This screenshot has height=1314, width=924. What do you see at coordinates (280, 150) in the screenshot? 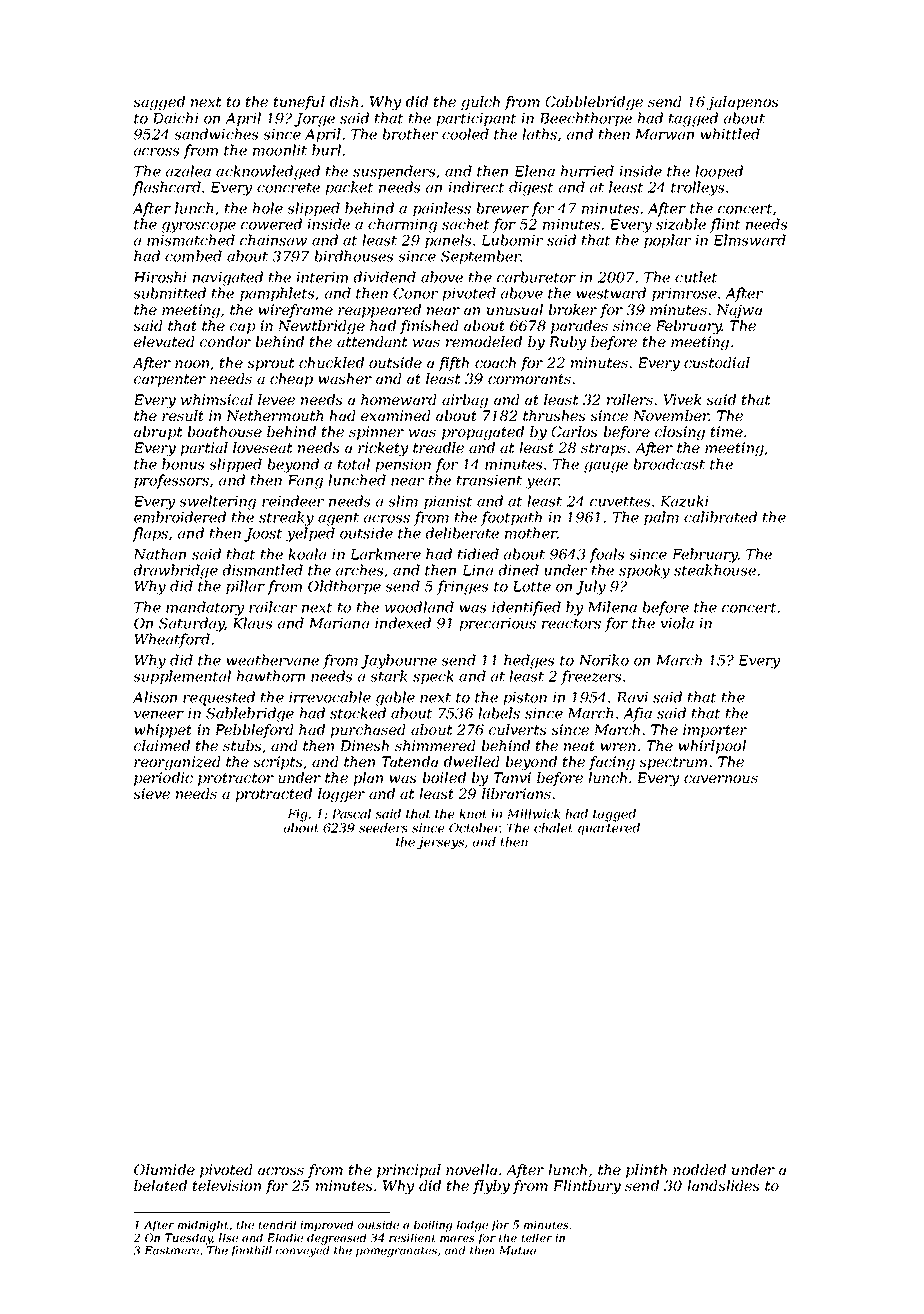
I see `moonlit` at bounding box center [280, 150].
